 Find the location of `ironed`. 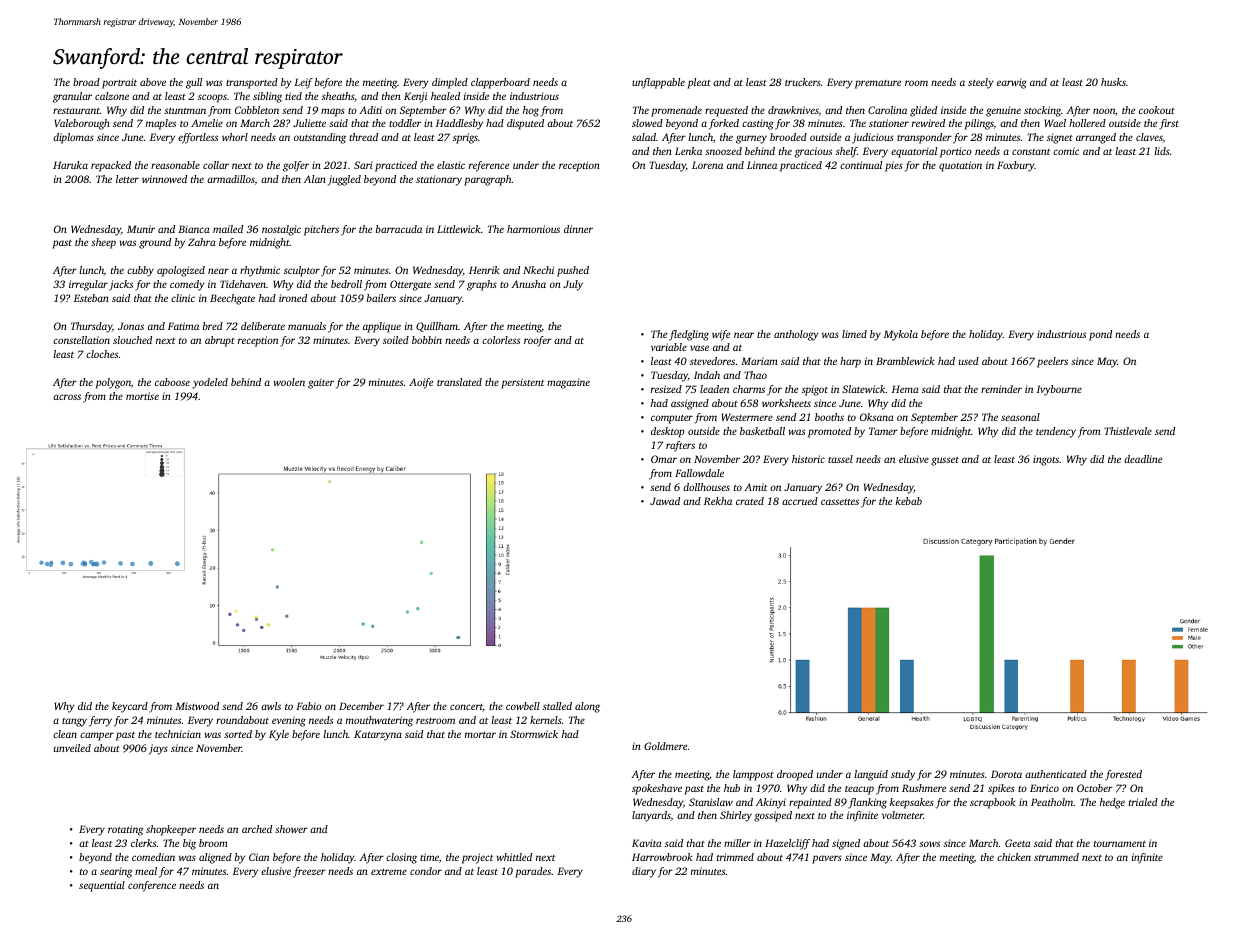

ironed is located at coordinates (293, 298).
